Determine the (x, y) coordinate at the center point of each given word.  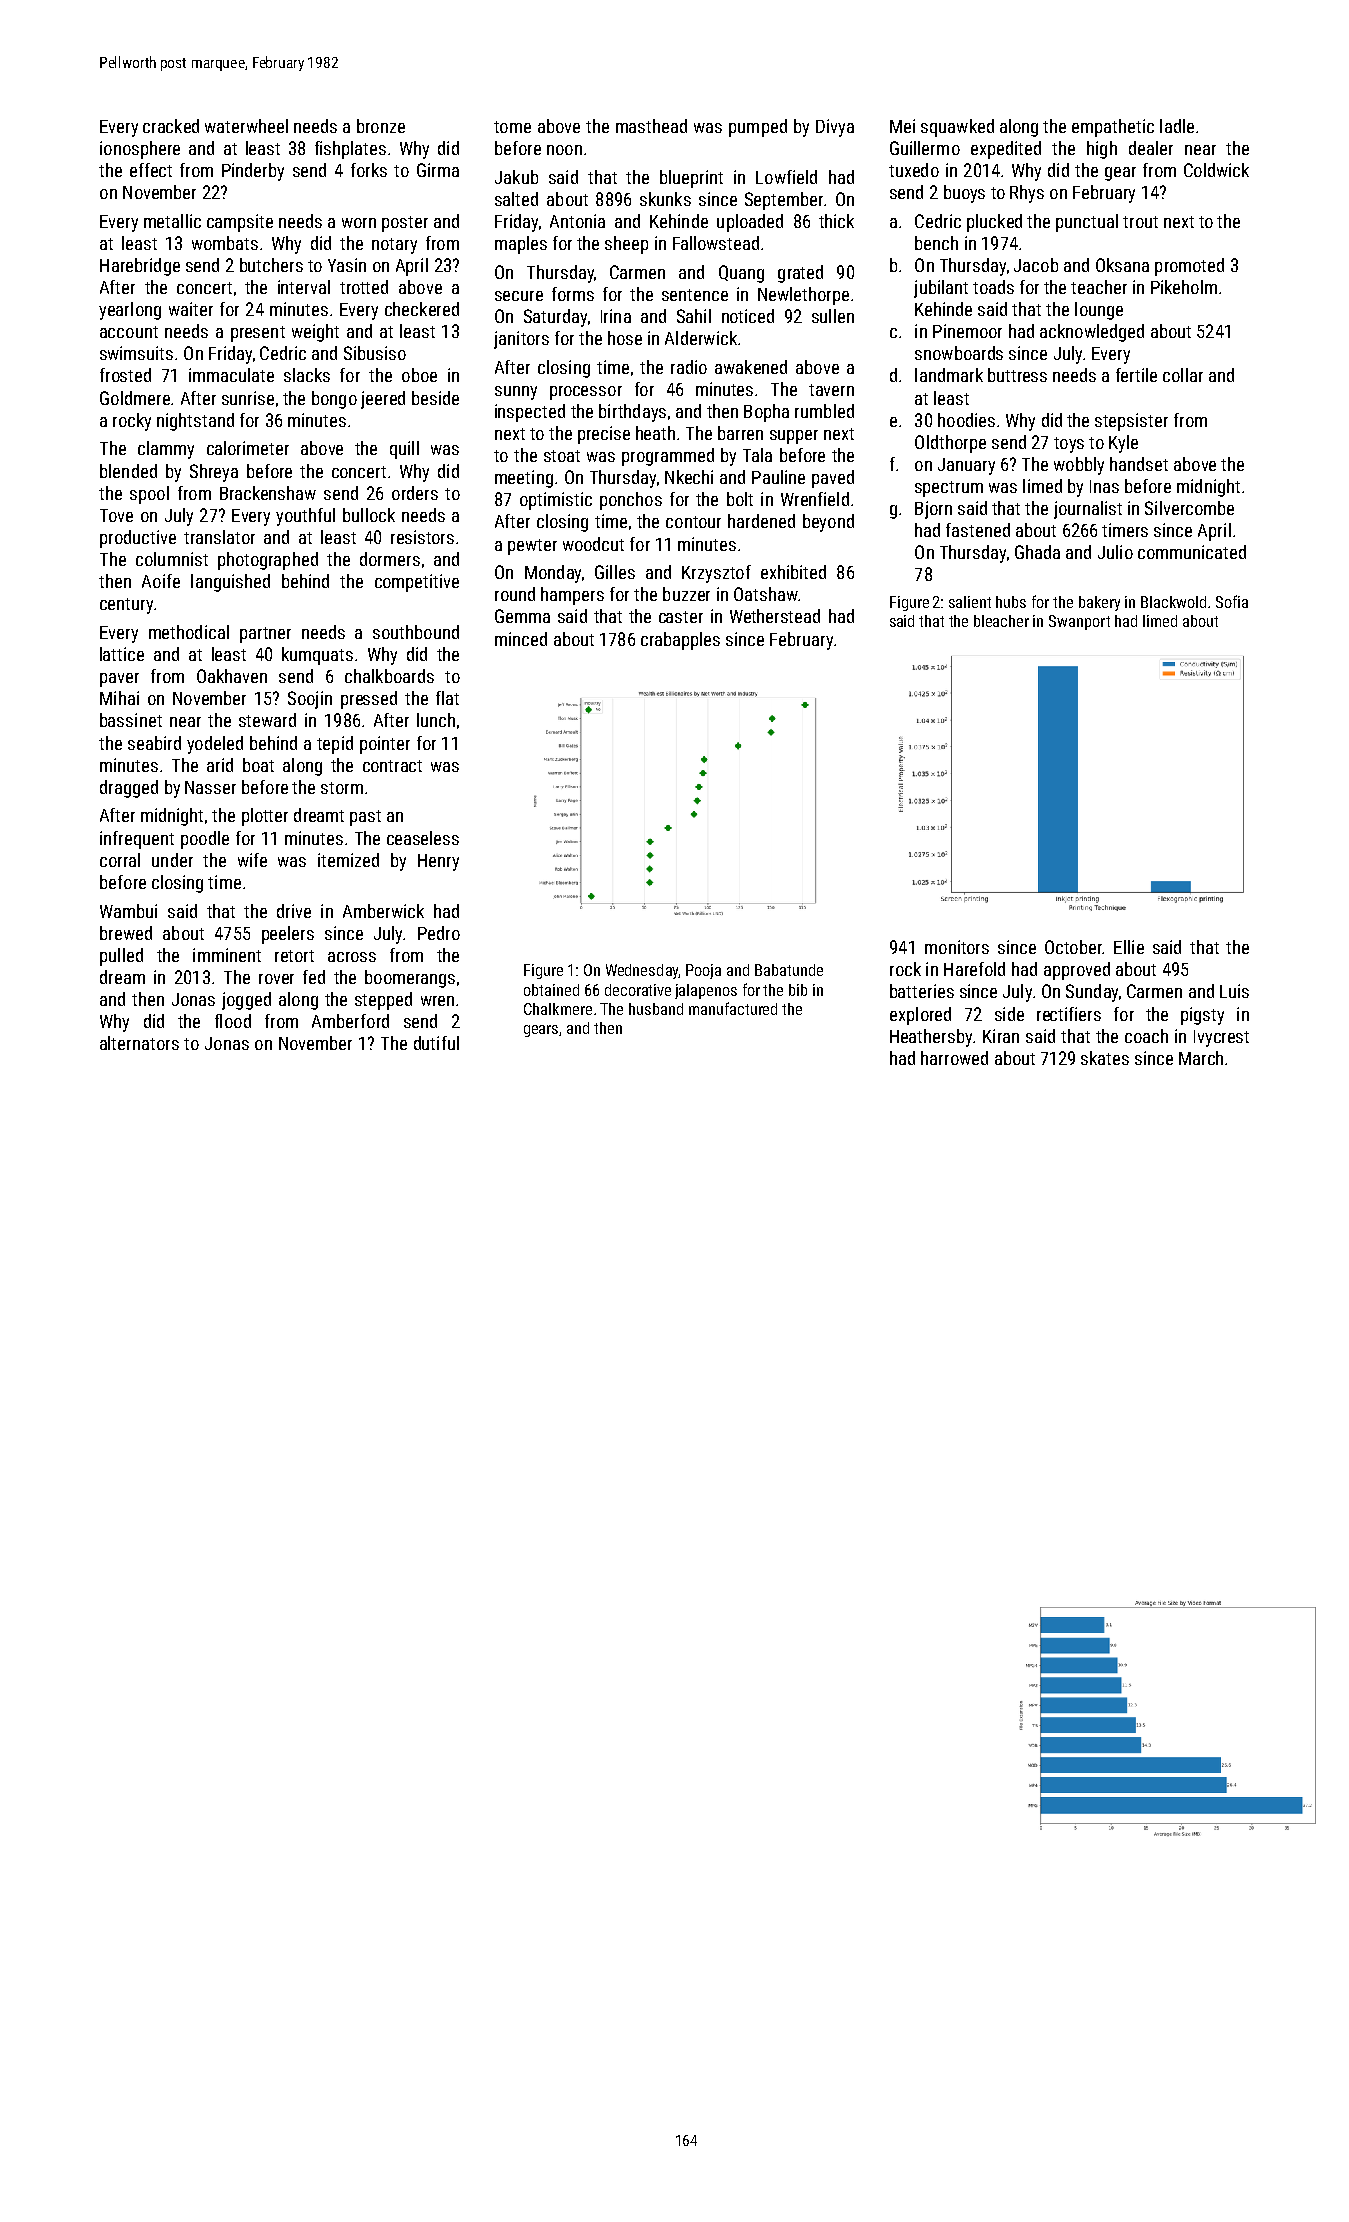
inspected (530, 413)
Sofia (1232, 601)
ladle (1177, 126)
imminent (227, 955)
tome (512, 127)
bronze (381, 126)
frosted (125, 375)
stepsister (1131, 422)
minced (521, 639)
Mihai (119, 698)
